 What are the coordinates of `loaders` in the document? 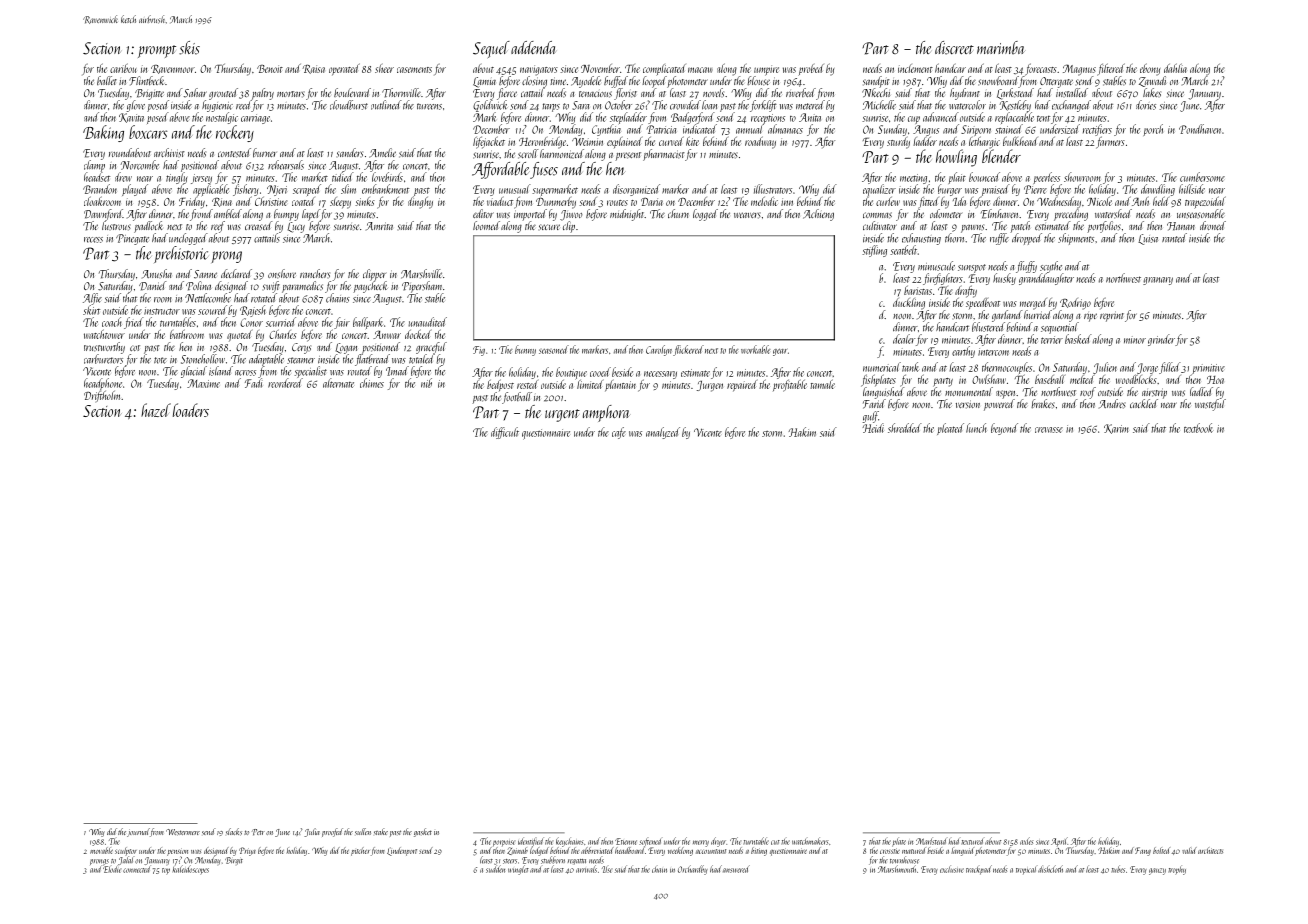 It's located at (191, 410).
